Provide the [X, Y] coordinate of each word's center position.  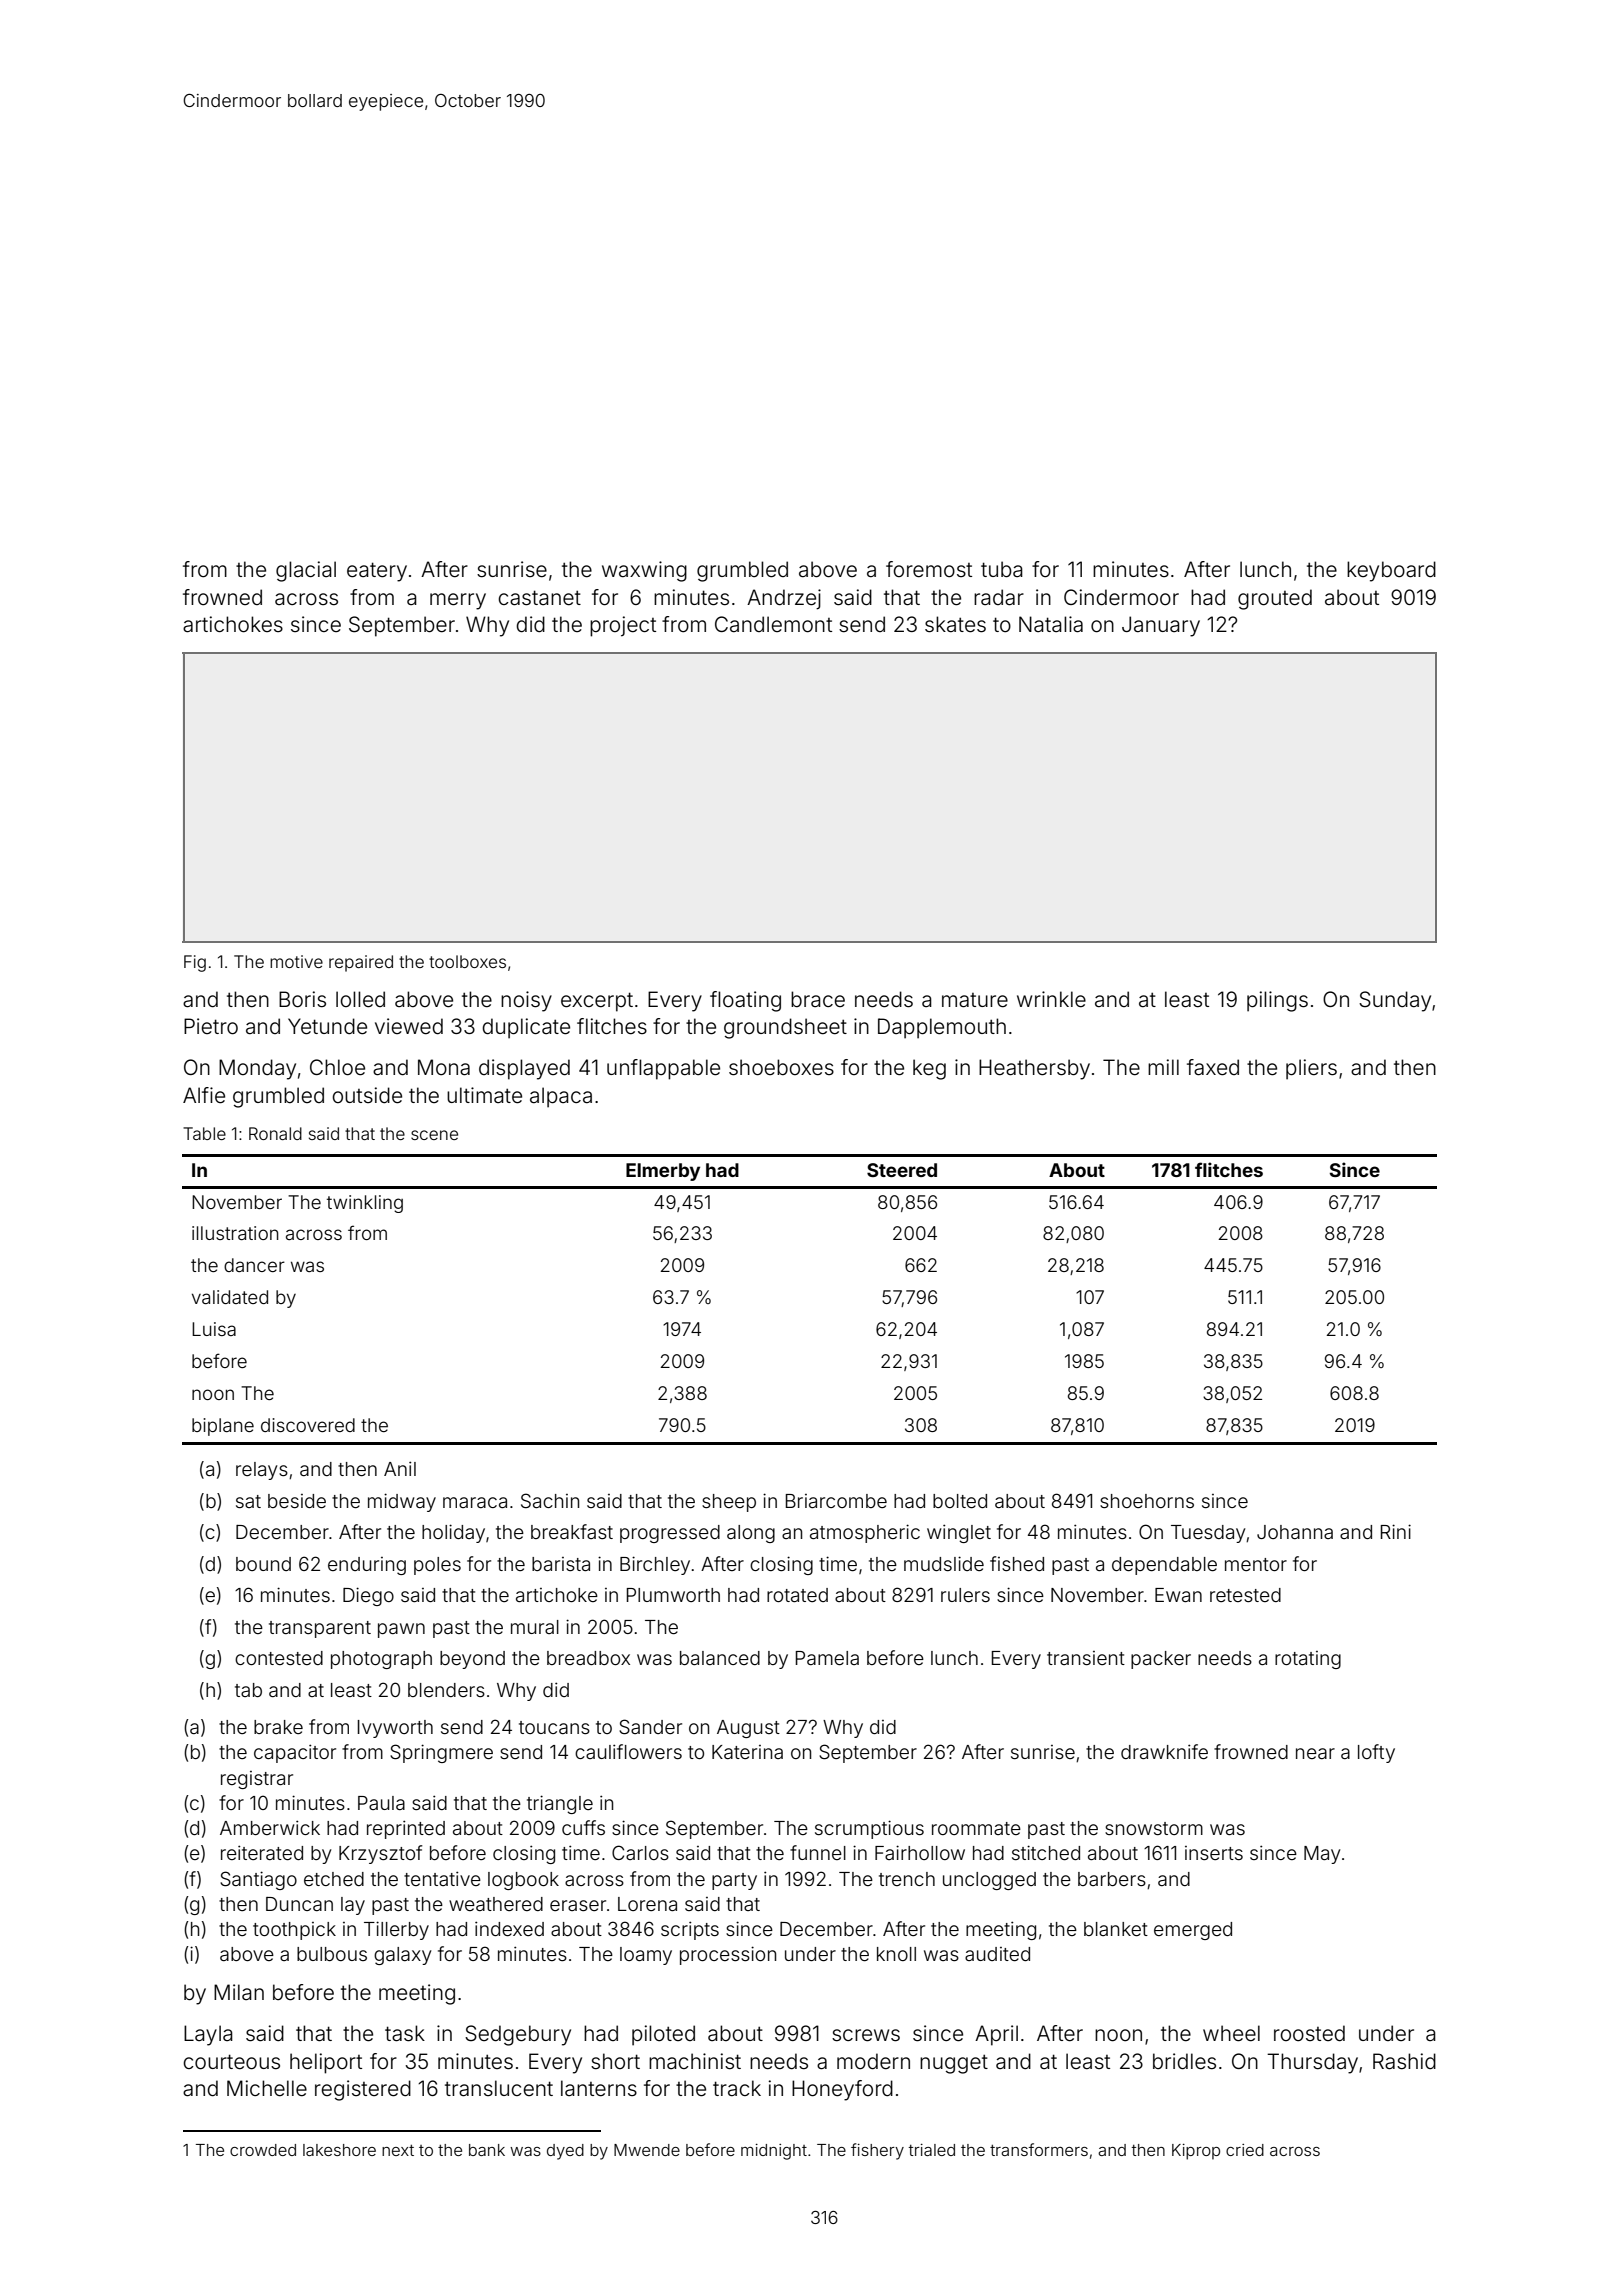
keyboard [1391, 571]
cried [1245, 2150]
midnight [774, 2152]
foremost [929, 569]
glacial [306, 571]
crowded [263, 2150]
